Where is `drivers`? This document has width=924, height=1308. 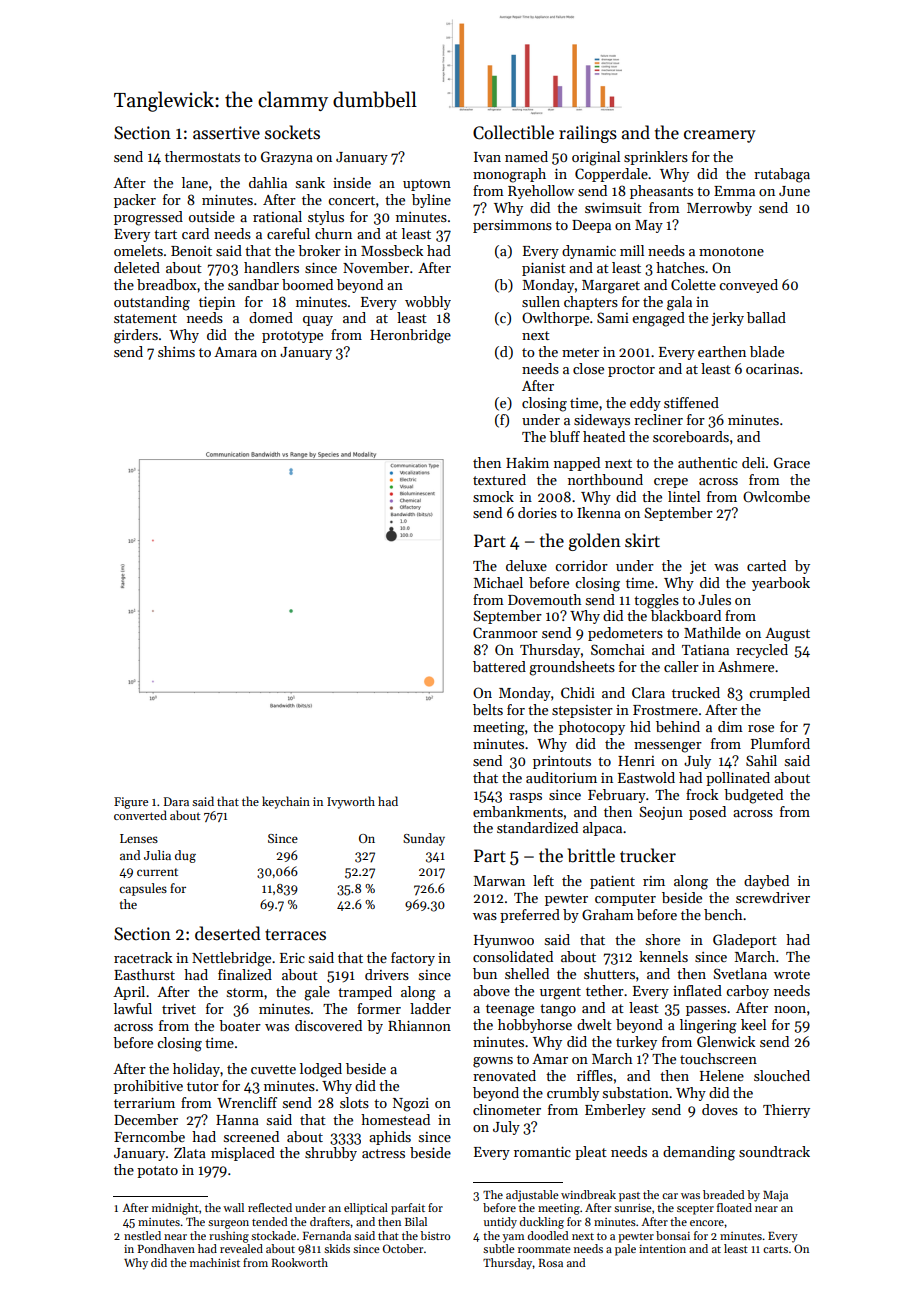
drivers is located at coordinates (387, 974).
